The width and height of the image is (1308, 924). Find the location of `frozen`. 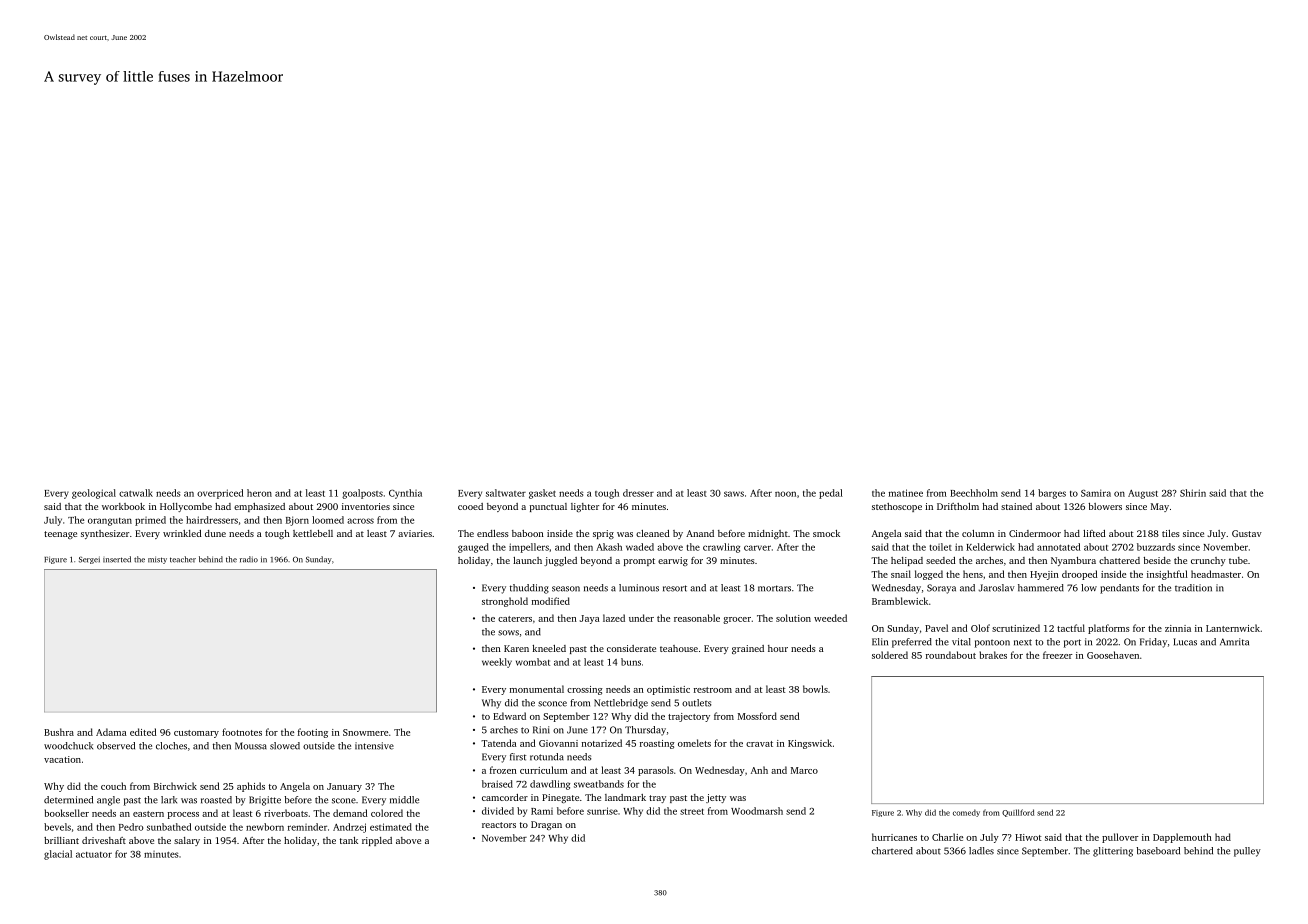

frozen is located at coordinates (503, 770).
